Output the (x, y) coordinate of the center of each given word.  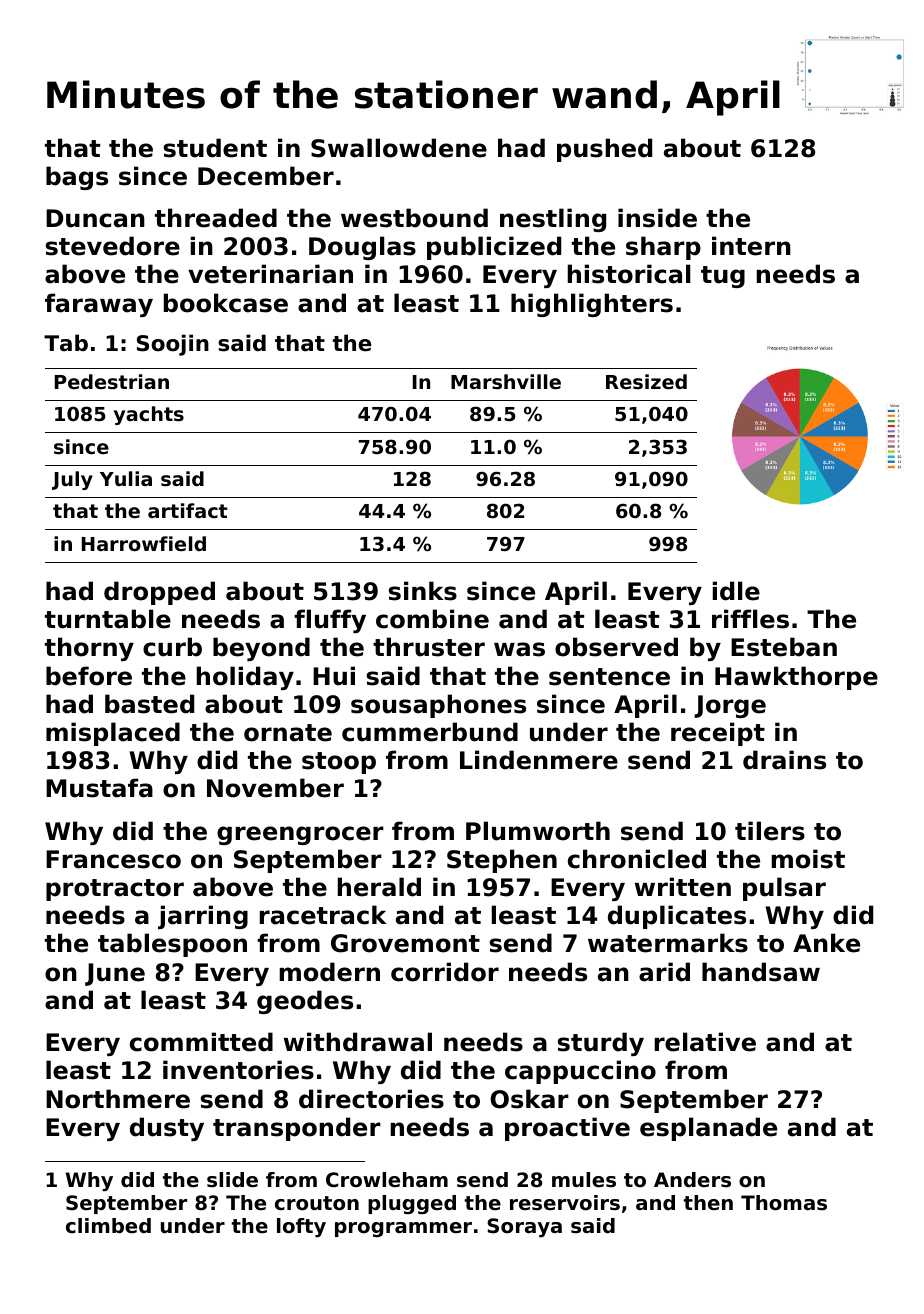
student (215, 148)
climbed (108, 1226)
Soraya (524, 1228)
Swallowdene (399, 148)
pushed (604, 150)
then (708, 1202)
